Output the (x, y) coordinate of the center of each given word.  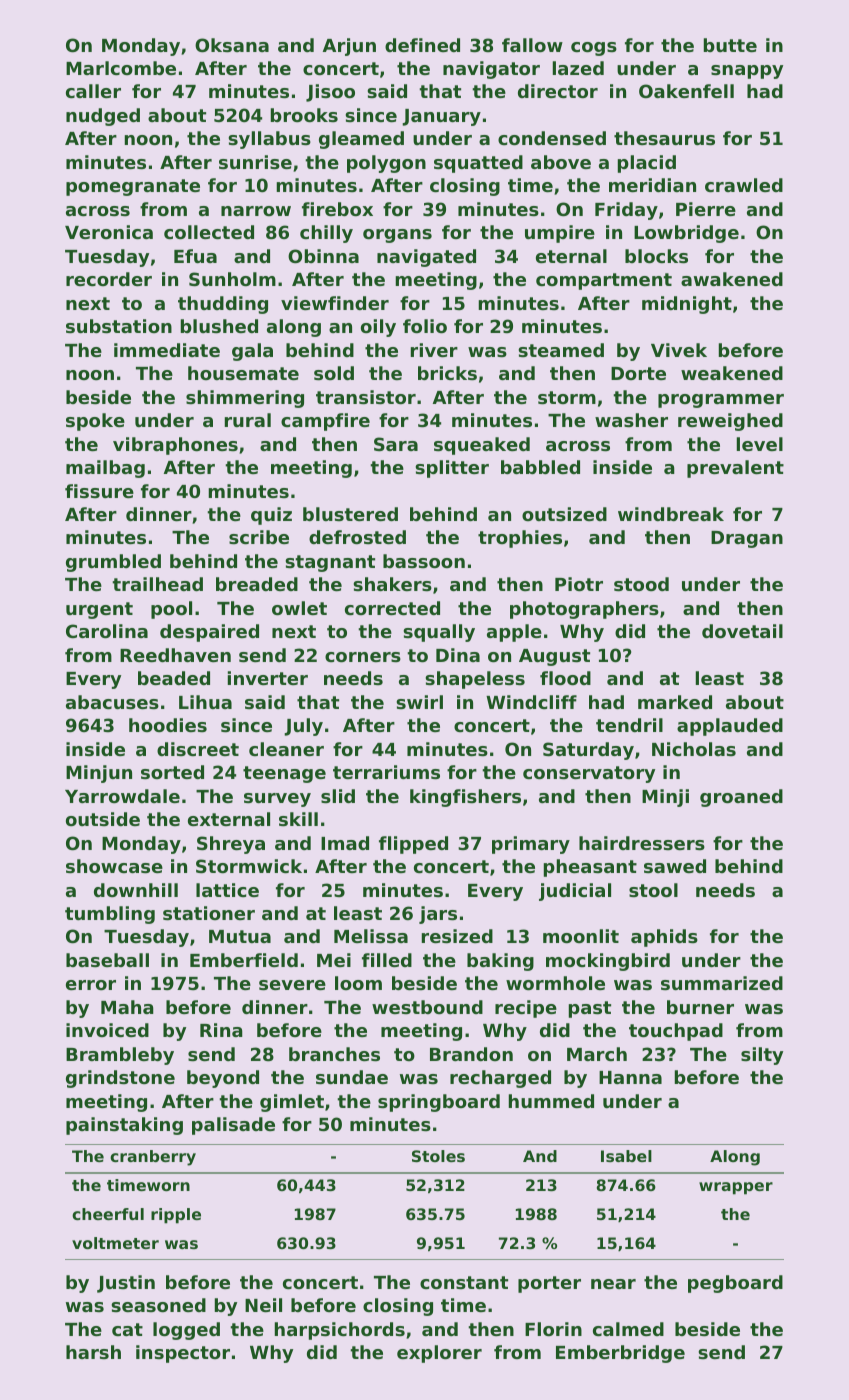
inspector (183, 1354)
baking (500, 962)
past (590, 1009)
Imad (345, 843)
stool (653, 890)
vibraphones (175, 446)
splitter (452, 469)
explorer (439, 1354)
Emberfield (244, 960)
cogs (594, 49)
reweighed (730, 422)
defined (422, 45)
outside (103, 819)
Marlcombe (121, 68)
